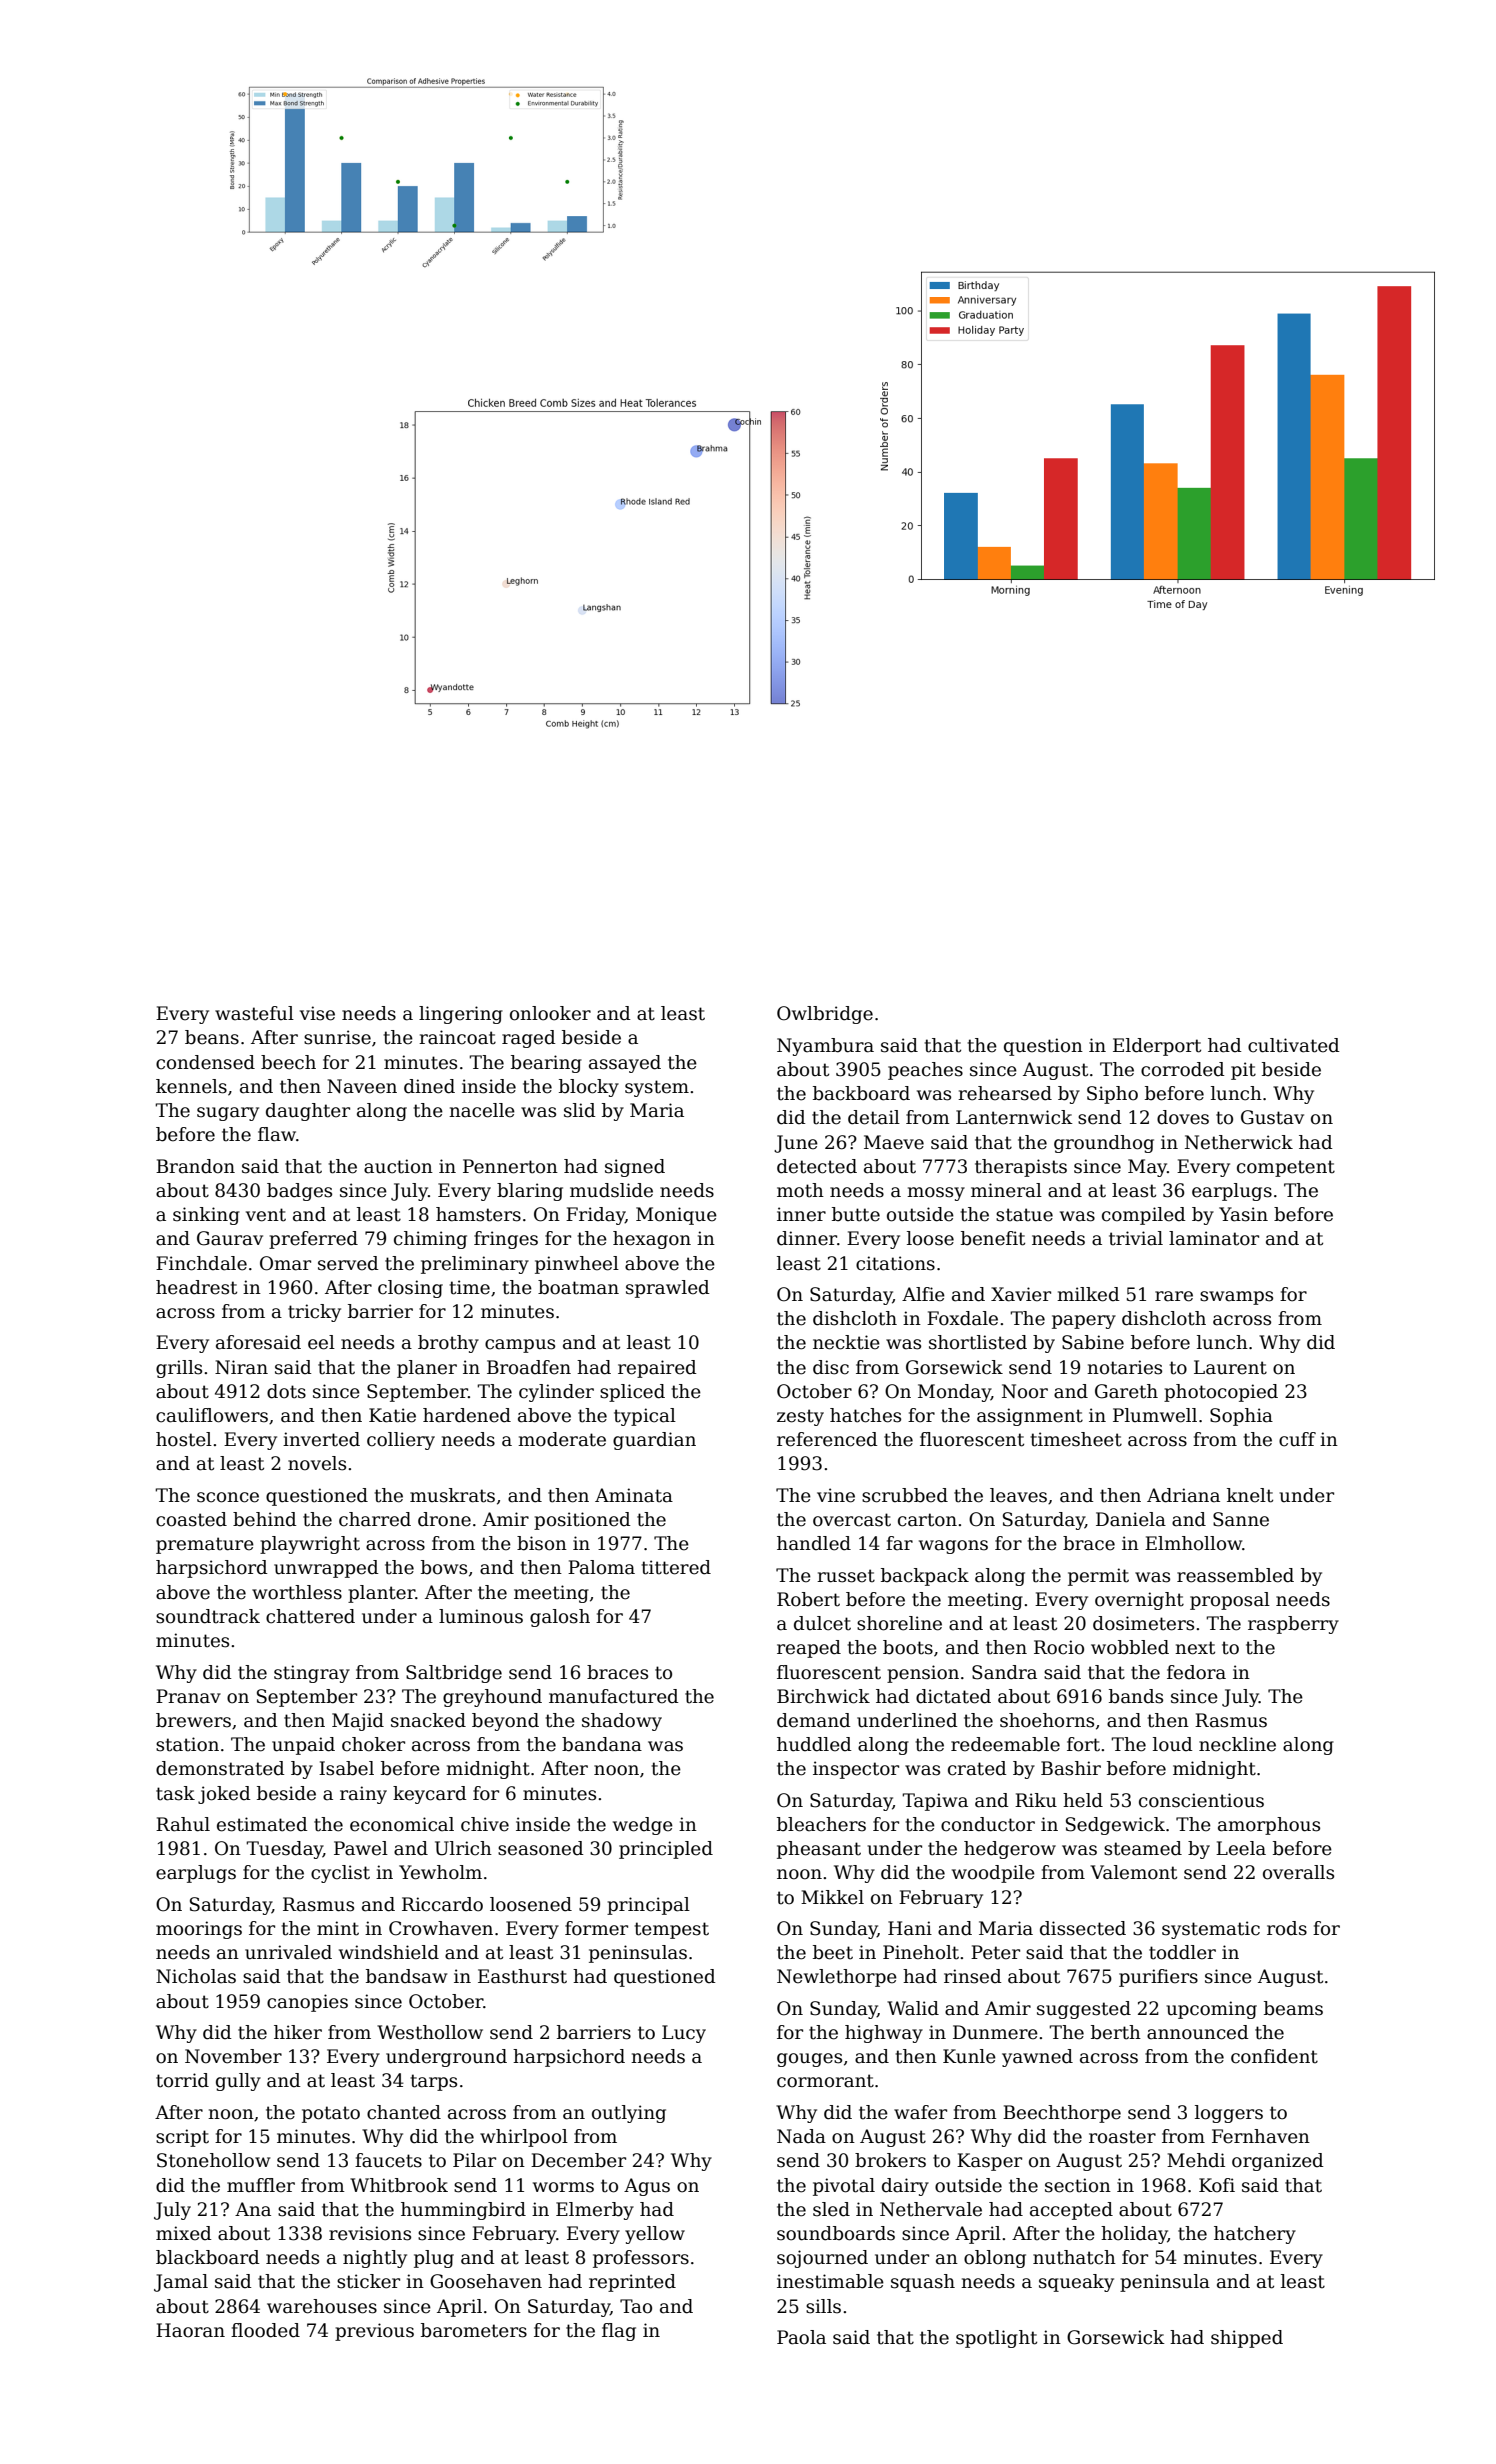 The height and width of the screenshot is (2464, 1496). Describe the element at coordinates (317, 1013) in the screenshot. I see `vise` at that location.
